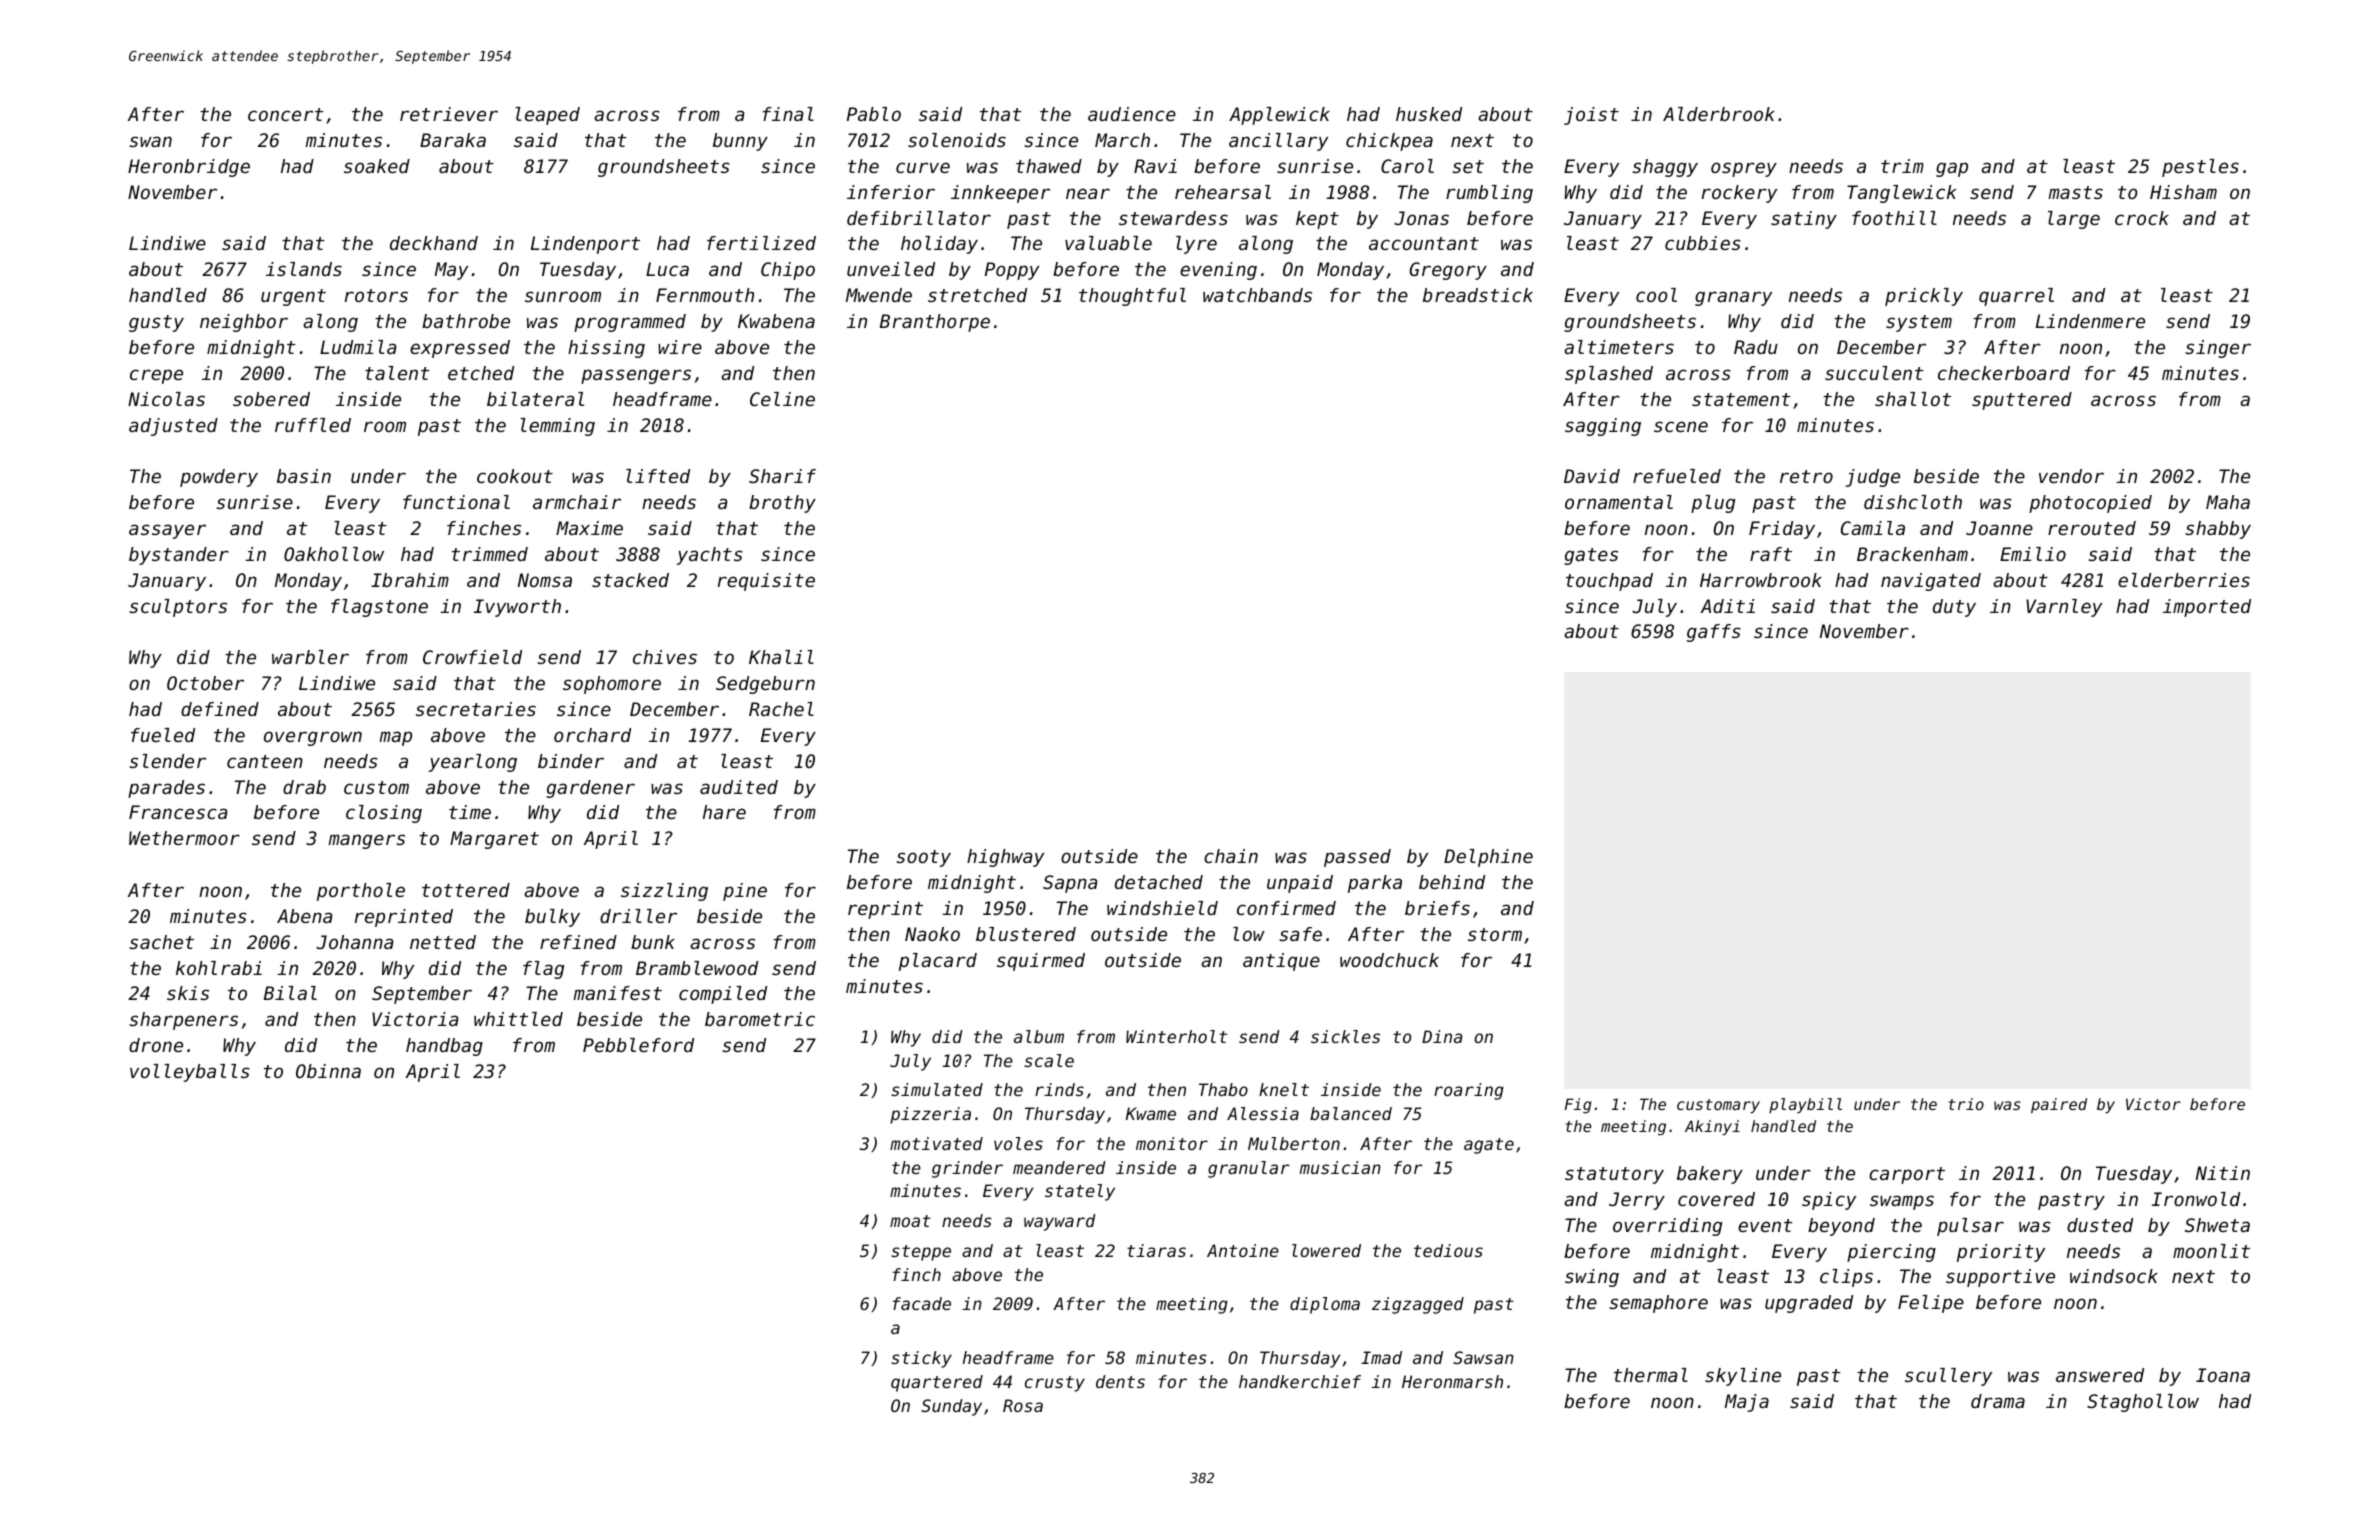 The image size is (2380, 1540). Describe the element at coordinates (156, 323) in the screenshot. I see `gusty` at that location.
